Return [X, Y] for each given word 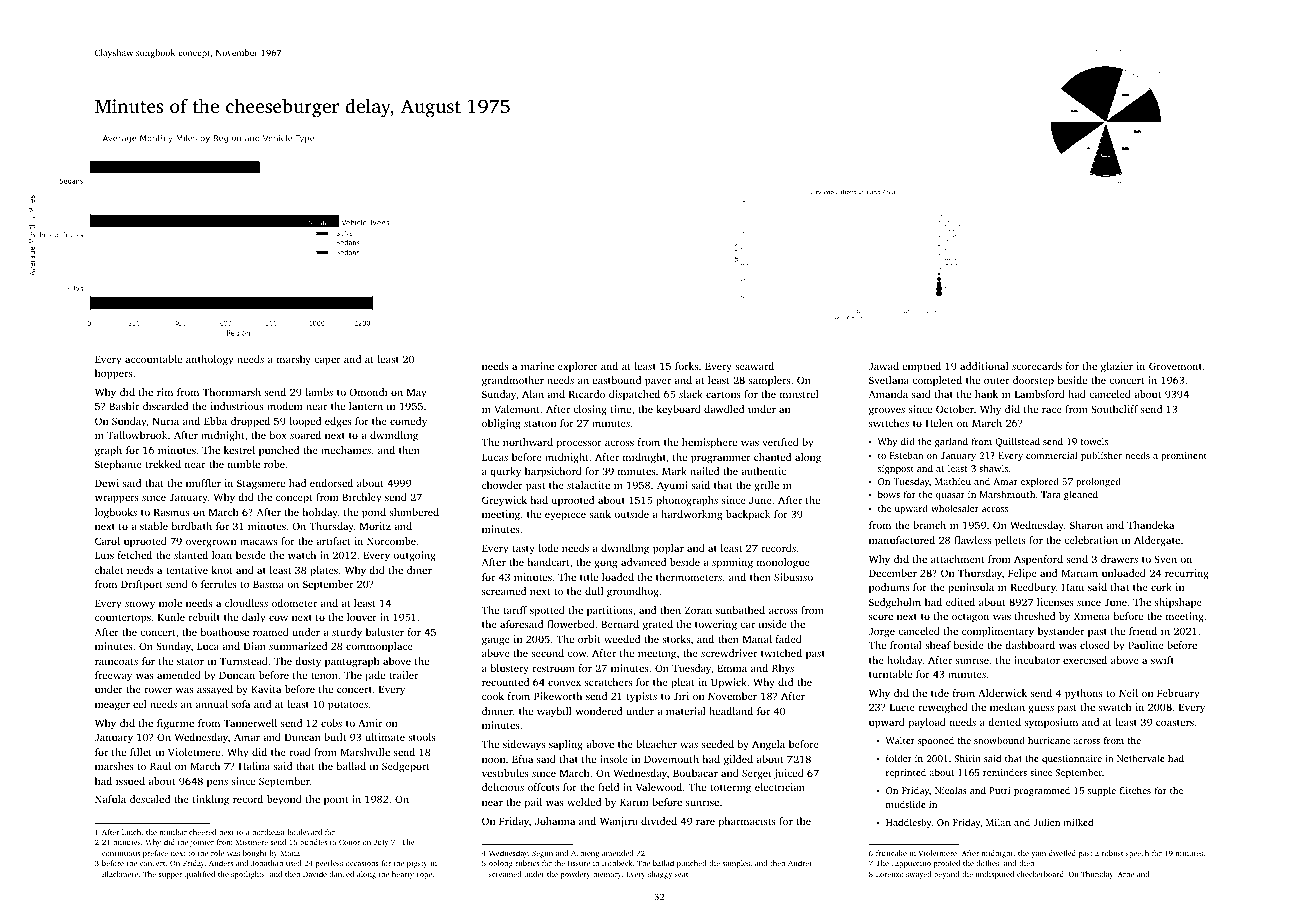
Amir [370, 723]
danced [341, 874]
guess [1041, 709]
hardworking [692, 515]
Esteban [906, 455]
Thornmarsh [232, 392]
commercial [1051, 455]
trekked [163, 464]
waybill [554, 712]
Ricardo [587, 394]
